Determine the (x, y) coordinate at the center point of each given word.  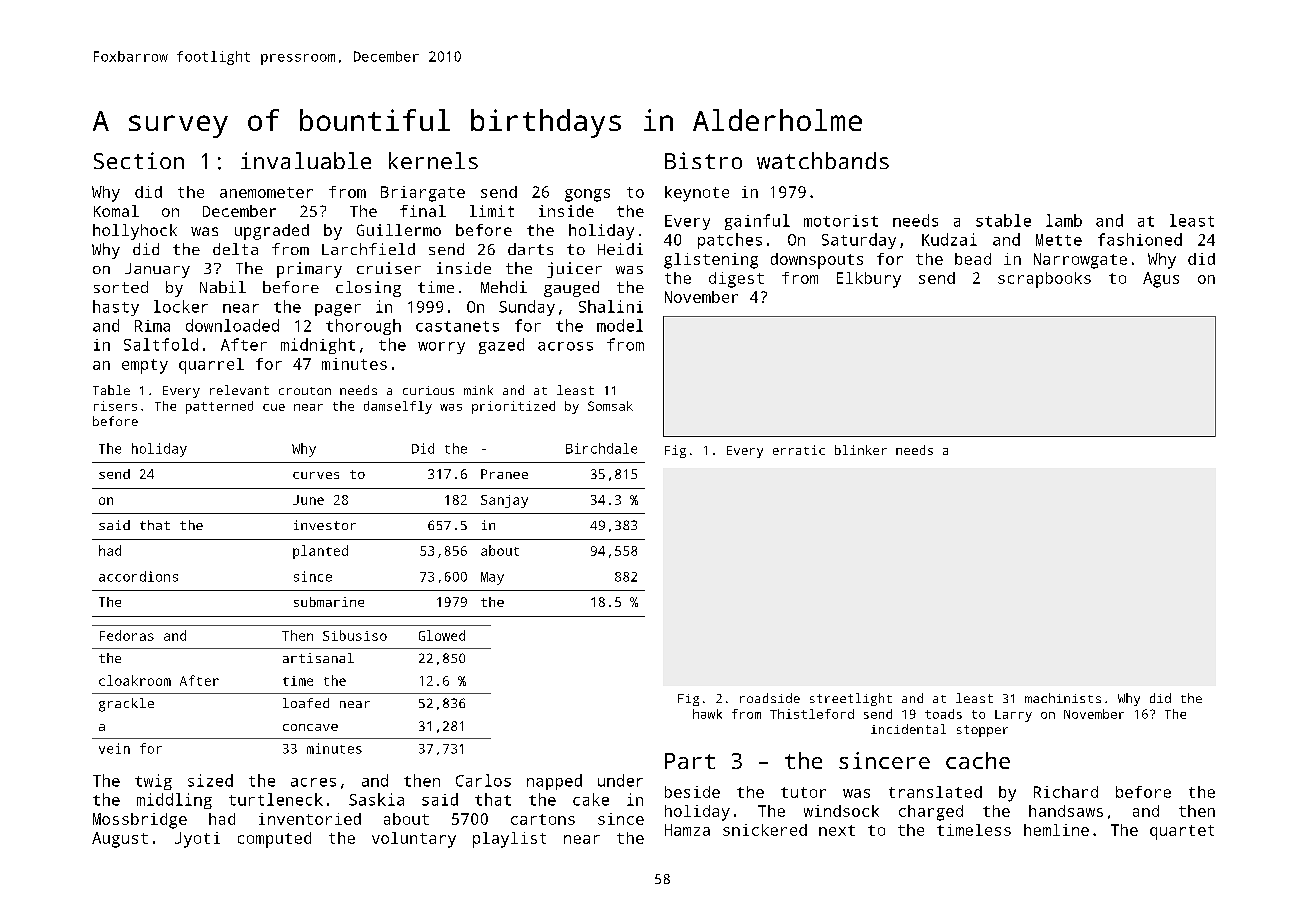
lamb (1064, 220)
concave (310, 727)
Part (690, 761)
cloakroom (135, 680)
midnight (318, 346)
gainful (757, 222)
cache (978, 760)
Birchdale (601, 448)
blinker (861, 450)
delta (235, 249)
